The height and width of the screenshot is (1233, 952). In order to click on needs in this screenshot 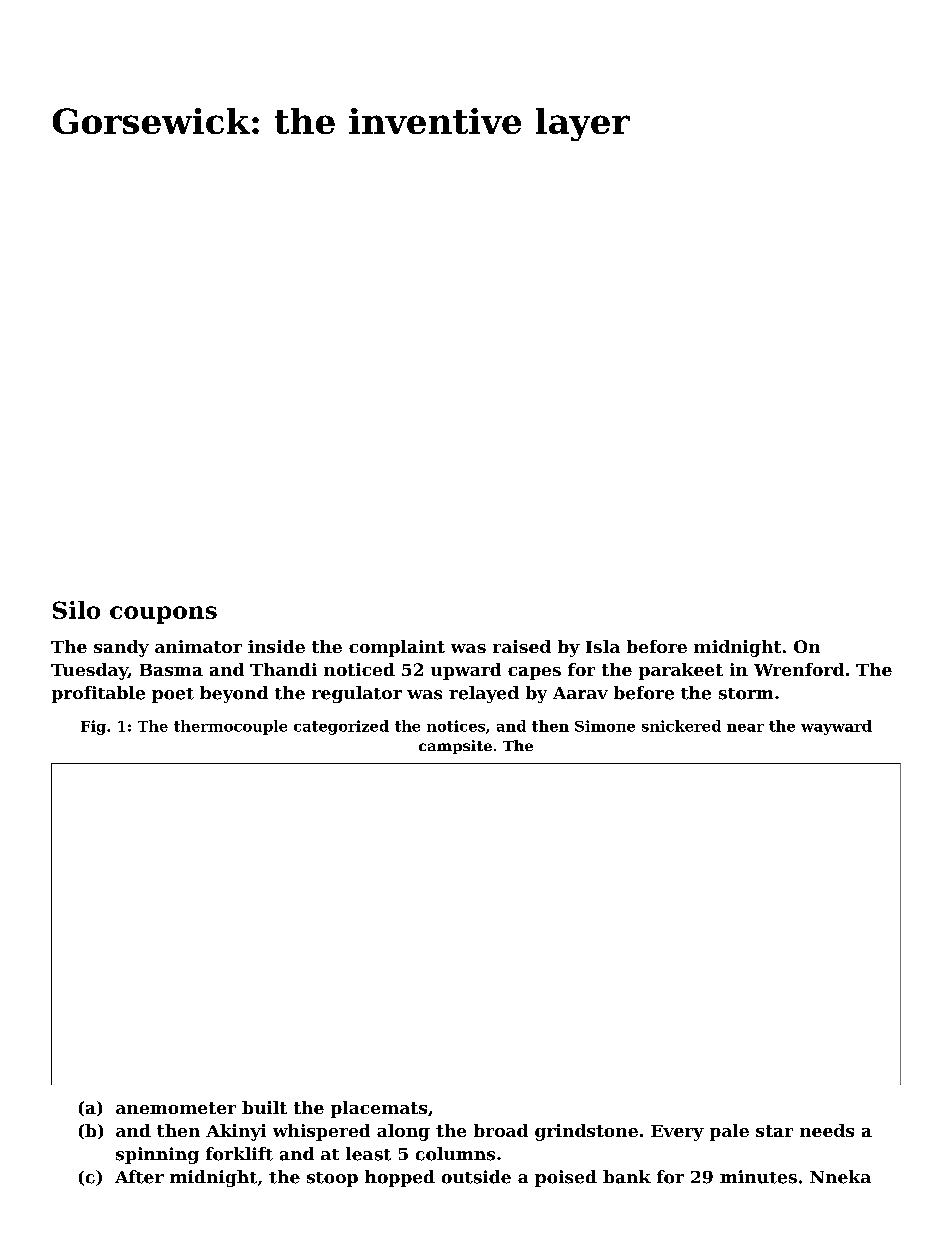, I will do `click(827, 1130)`.
